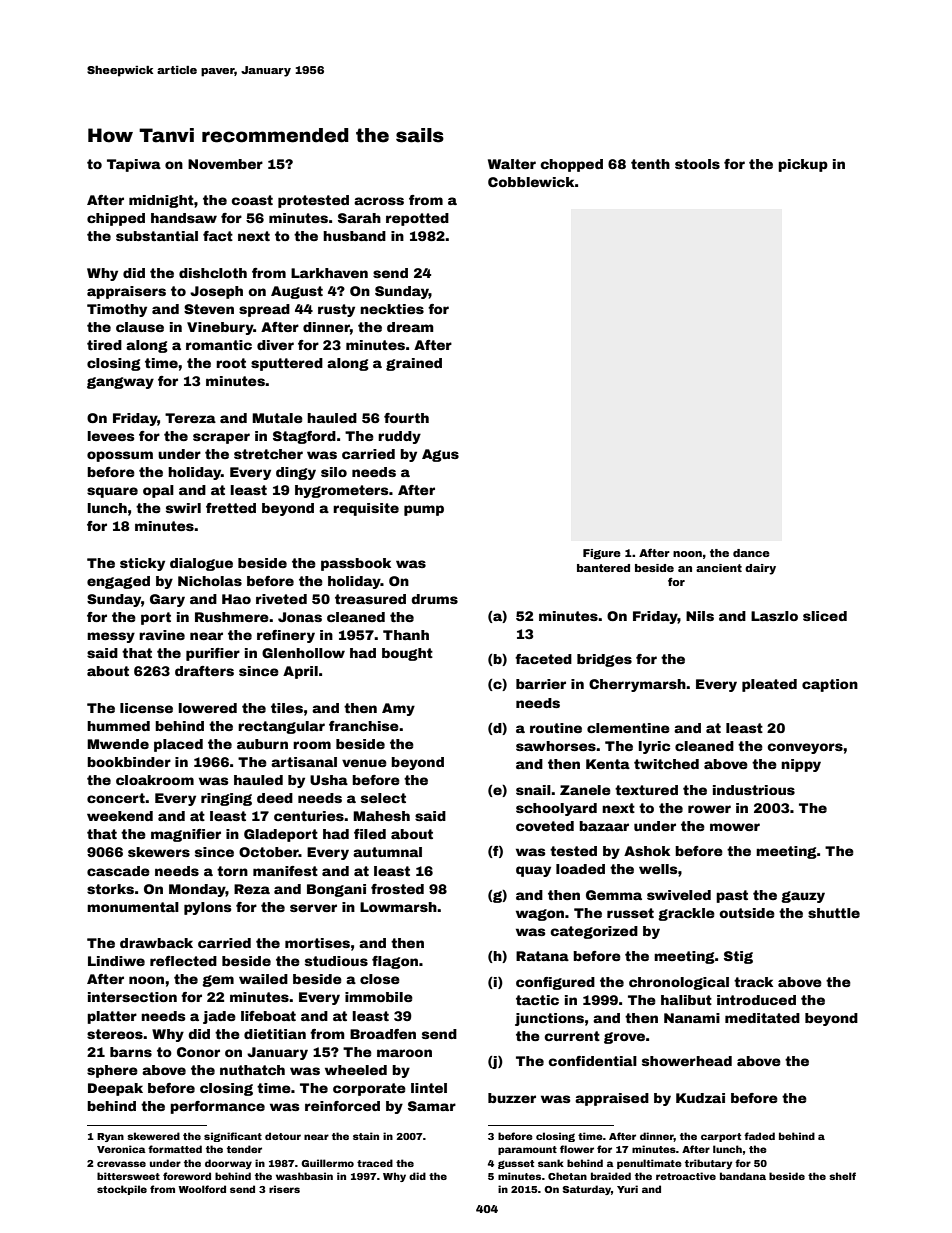 The image size is (952, 1233). What do you see at coordinates (216, 292) in the screenshot?
I see `Joseph` at bounding box center [216, 292].
